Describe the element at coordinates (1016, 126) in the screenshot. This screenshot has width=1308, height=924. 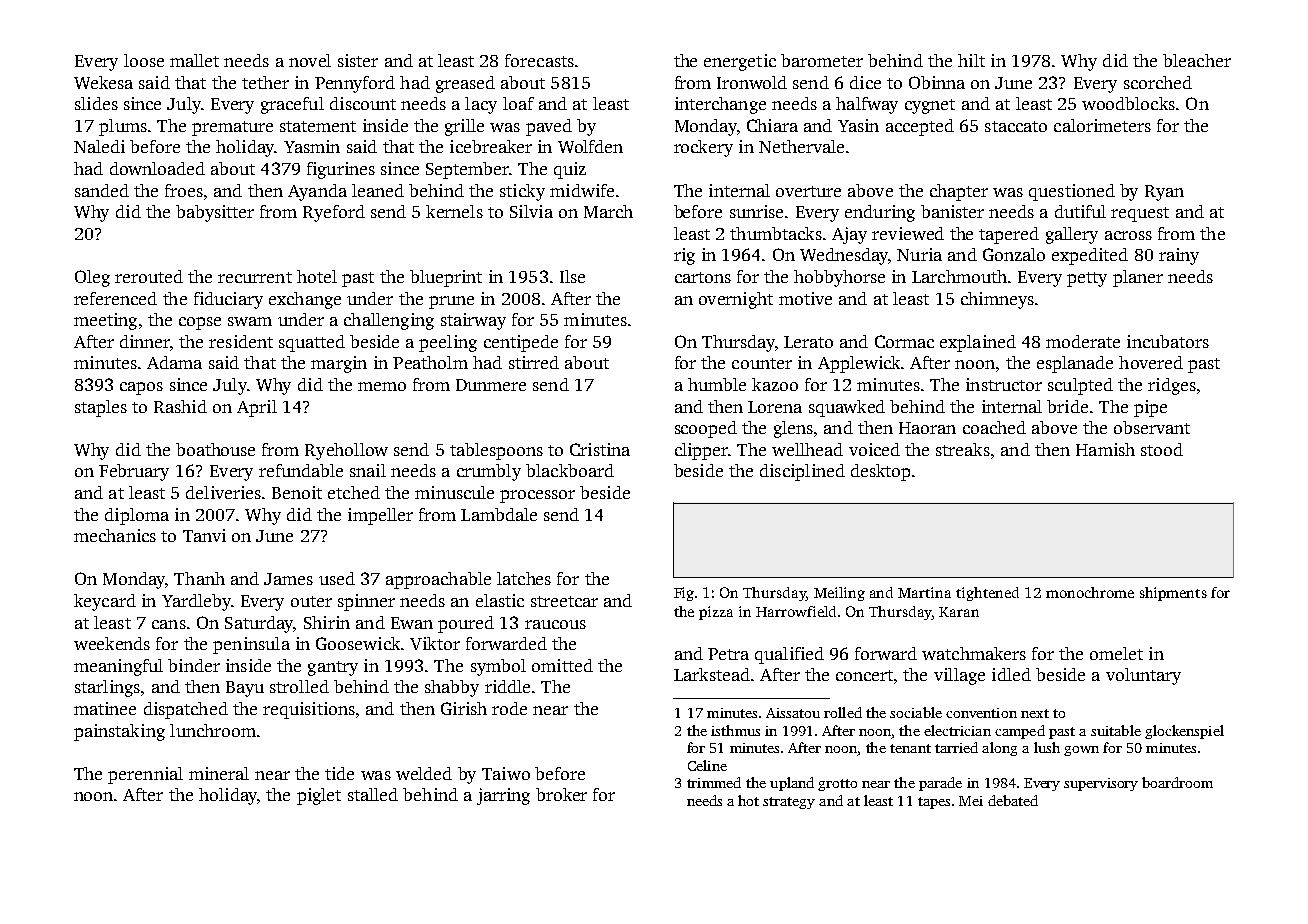
I see `staccato` at that location.
